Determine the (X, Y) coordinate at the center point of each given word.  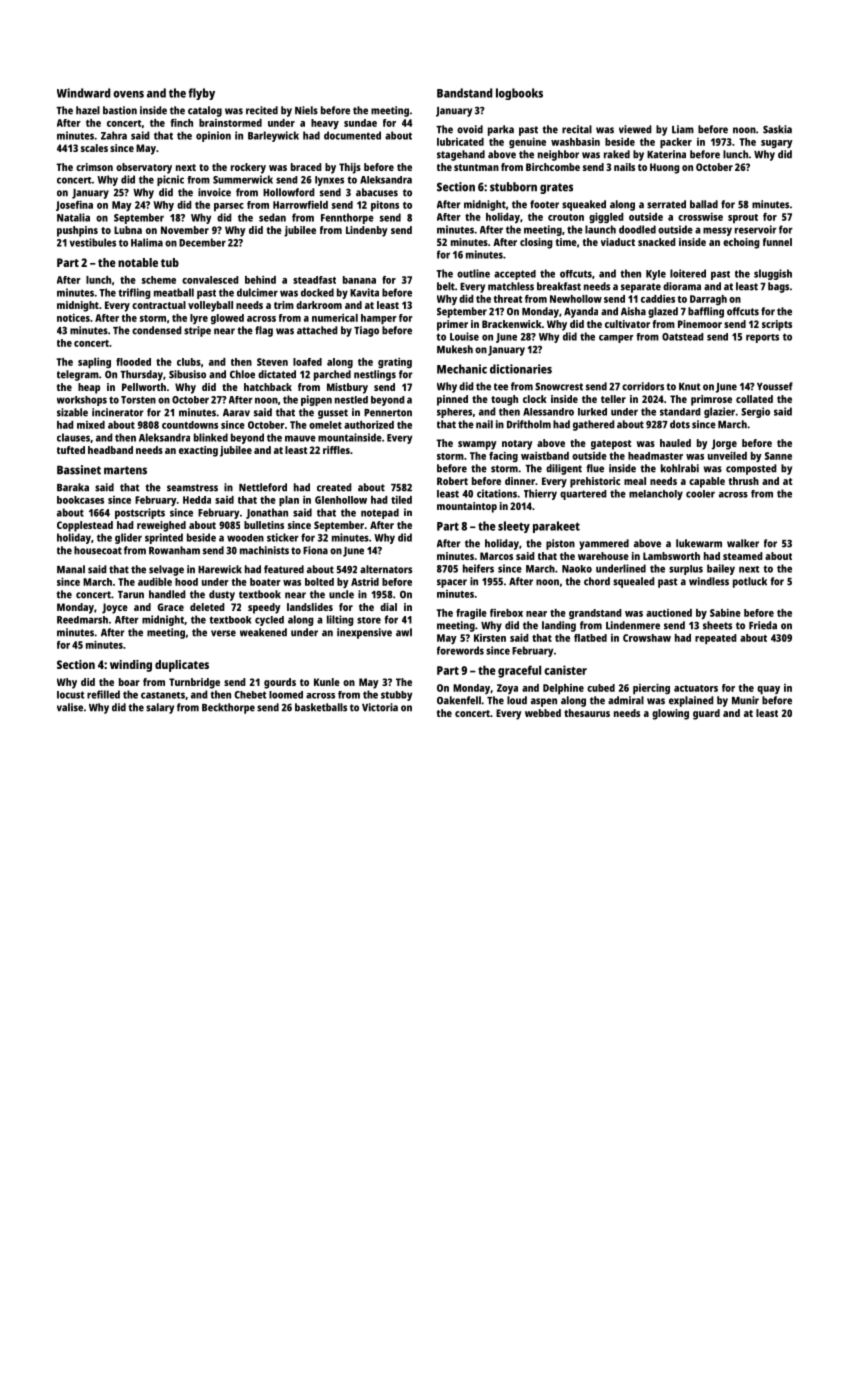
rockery (248, 168)
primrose (711, 400)
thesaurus (587, 713)
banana (359, 280)
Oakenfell (459, 700)
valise (70, 707)
